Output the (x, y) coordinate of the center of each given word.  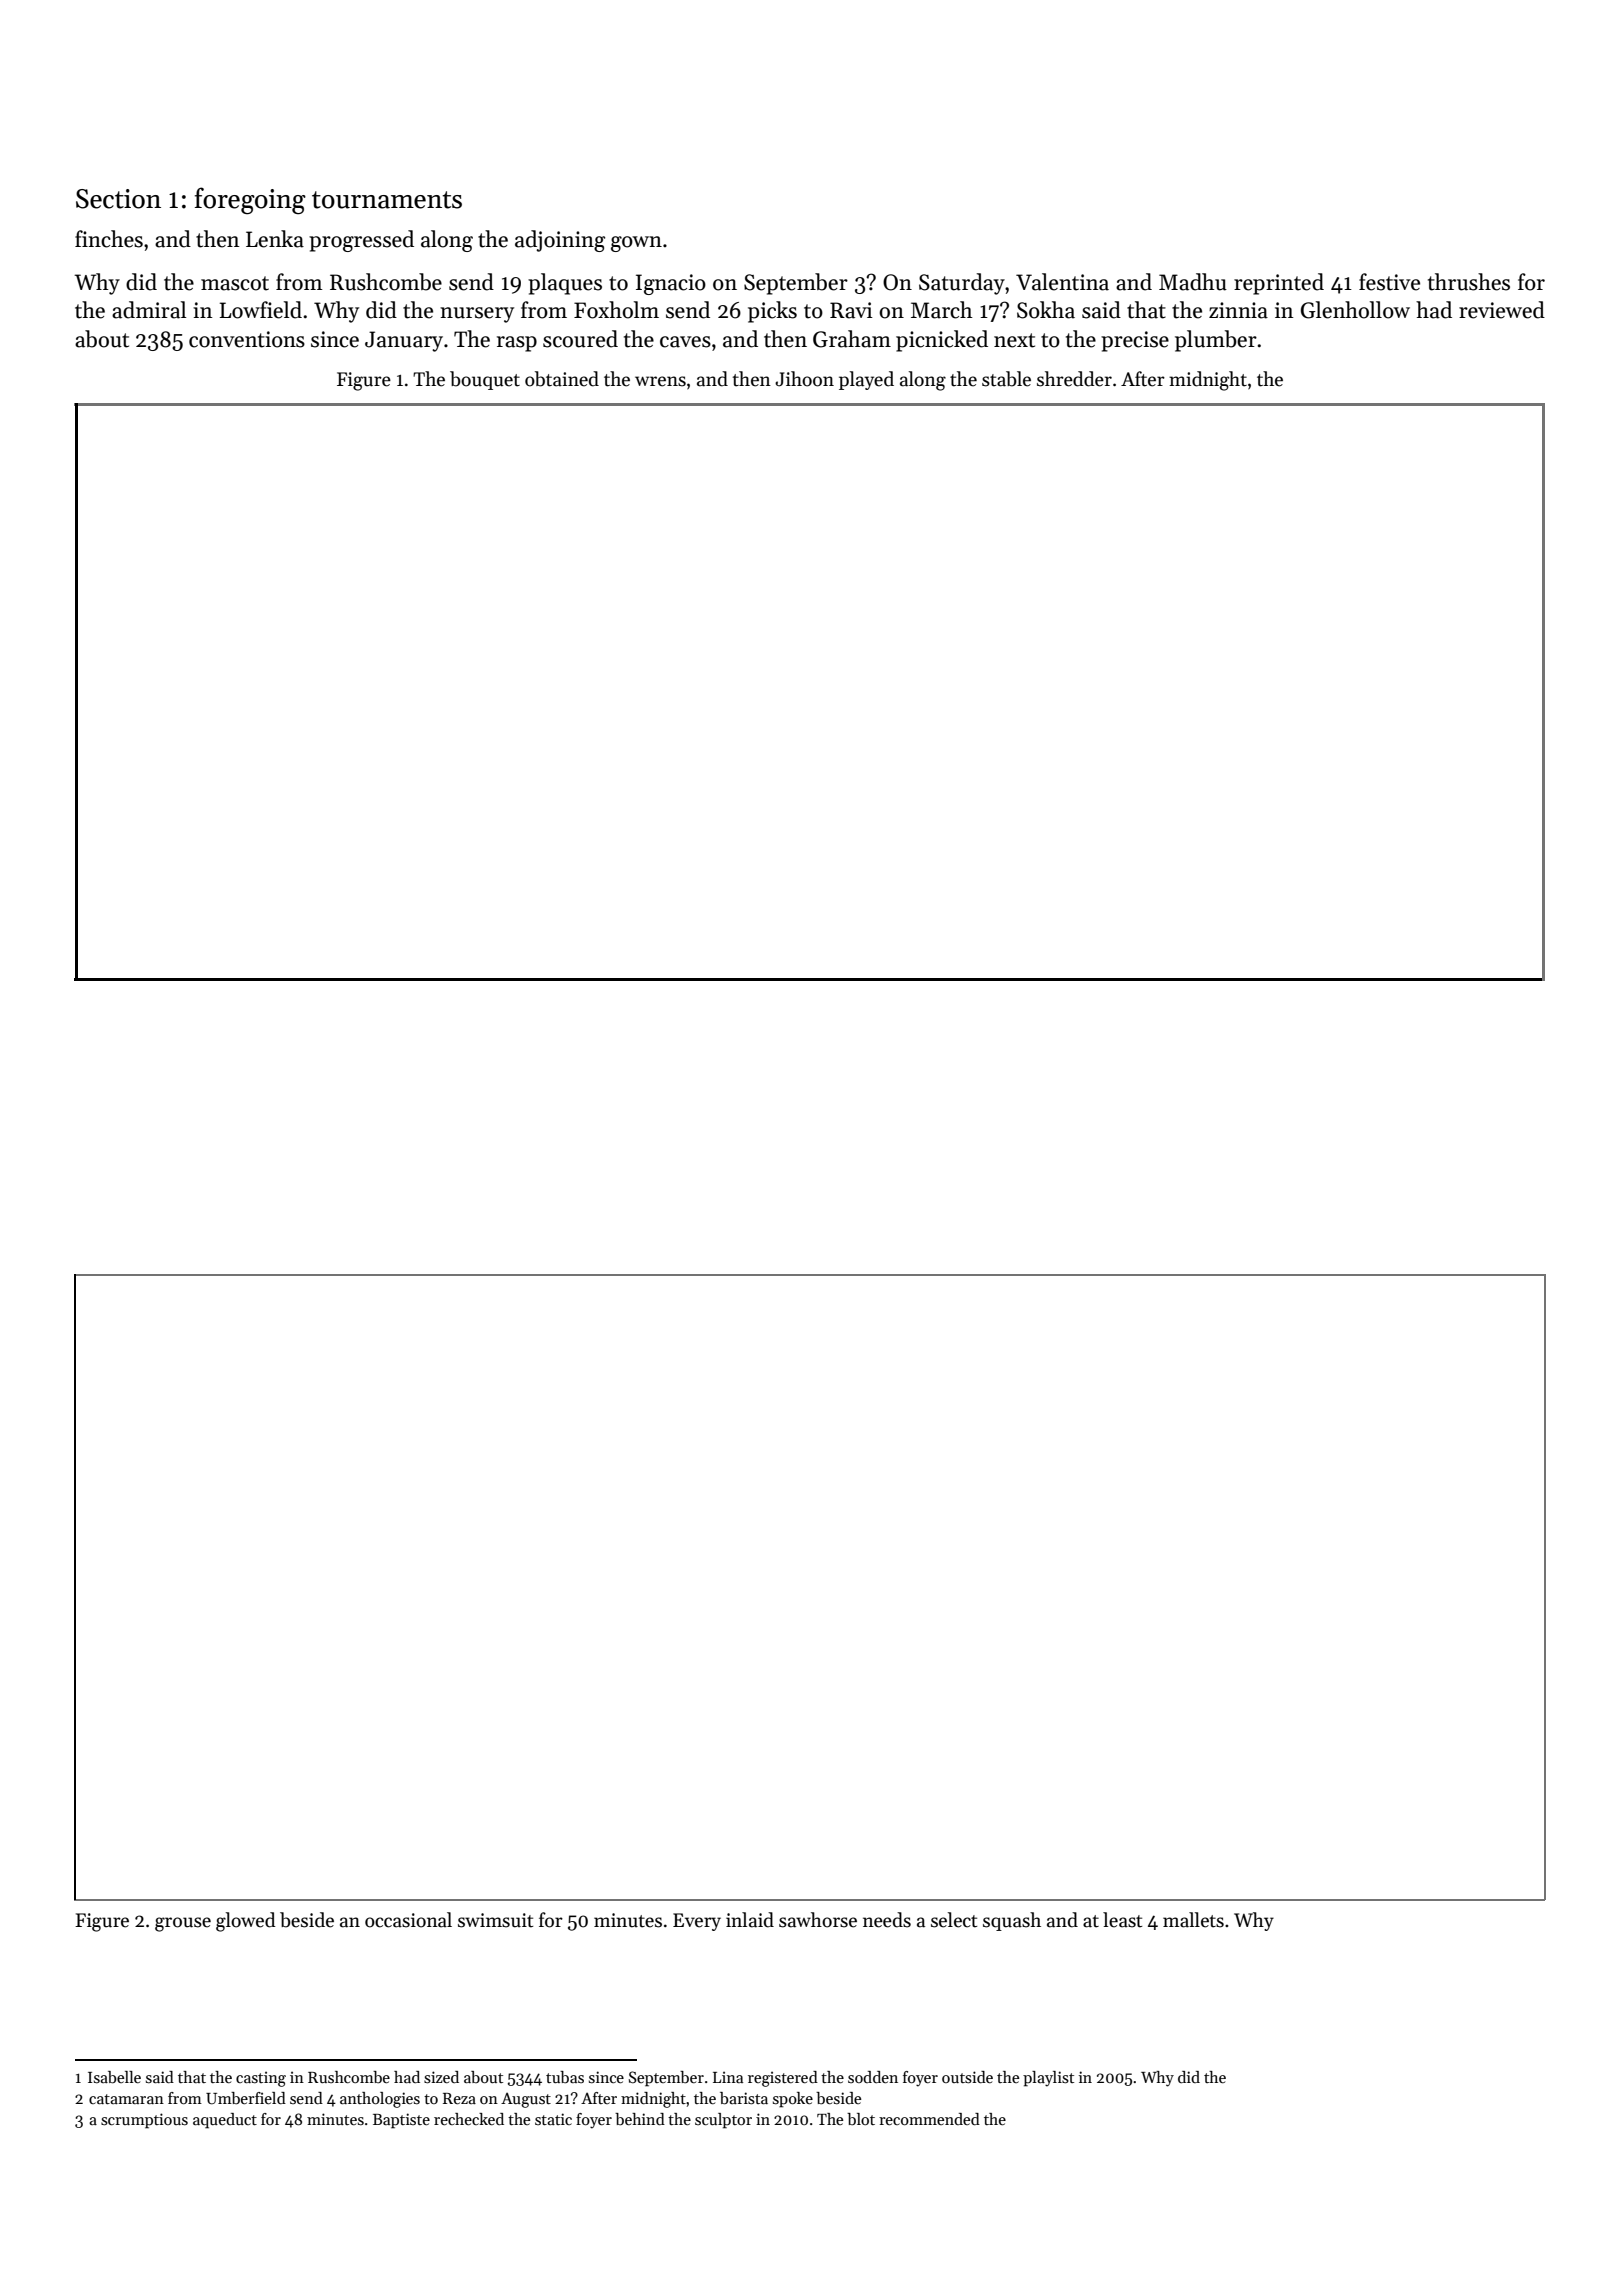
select (954, 1920)
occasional (408, 1920)
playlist (1048, 2079)
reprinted (1279, 284)
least (1122, 1920)
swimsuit (495, 1920)
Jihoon (804, 379)
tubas (565, 2077)
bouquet (485, 380)
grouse (183, 1924)
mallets (1193, 1920)
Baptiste (401, 2121)
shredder (1074, 379)
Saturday (962, 284)
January (404, 341)
